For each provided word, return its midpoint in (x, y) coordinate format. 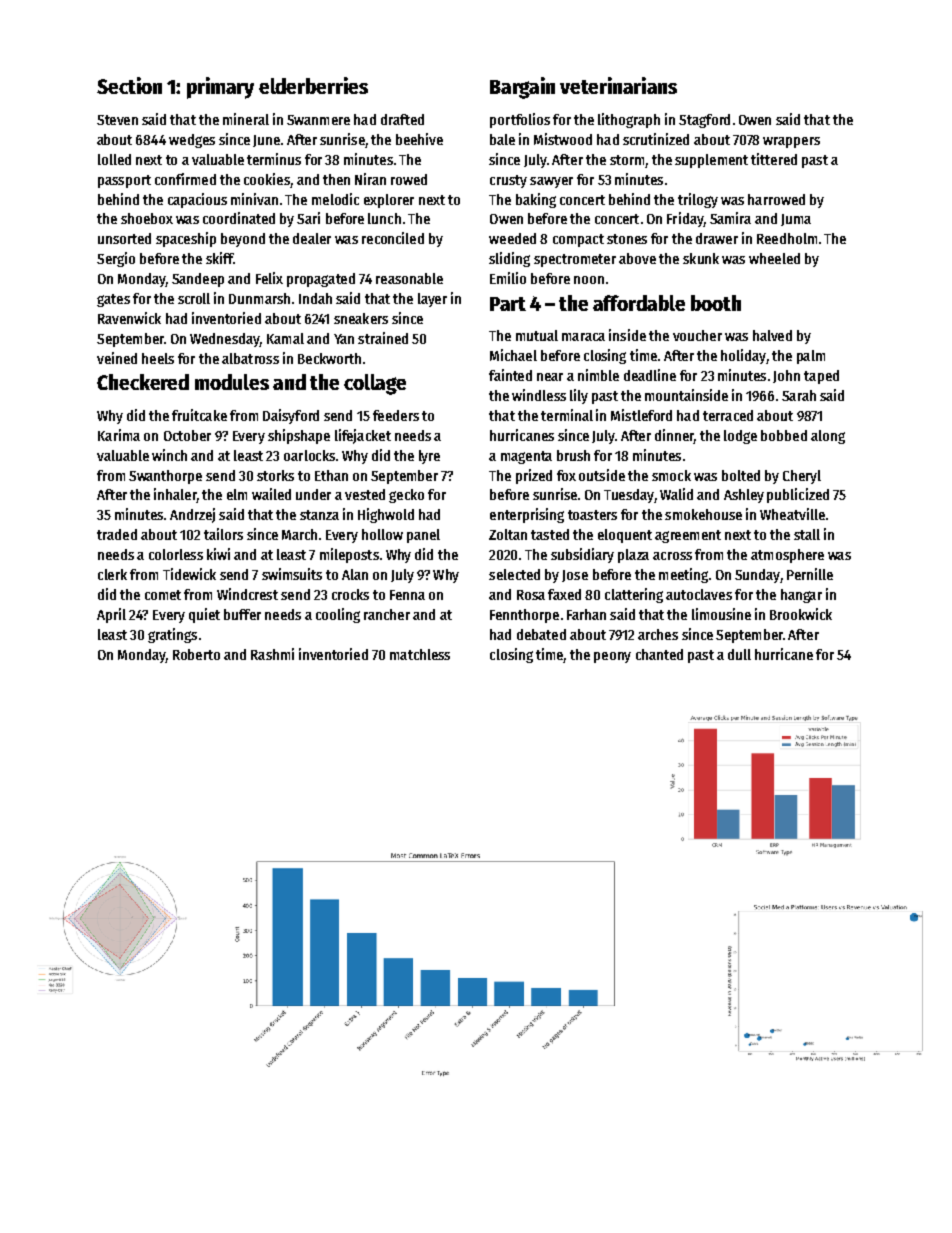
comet (163, 595)
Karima (119, 435)
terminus (274, 159)
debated (541, 634)
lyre (429, 457)
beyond (243, 240)
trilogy (698, 200)
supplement (711, 161)
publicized (798, 495)
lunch (384, 218)
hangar (801, 596)
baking (536, 200)
